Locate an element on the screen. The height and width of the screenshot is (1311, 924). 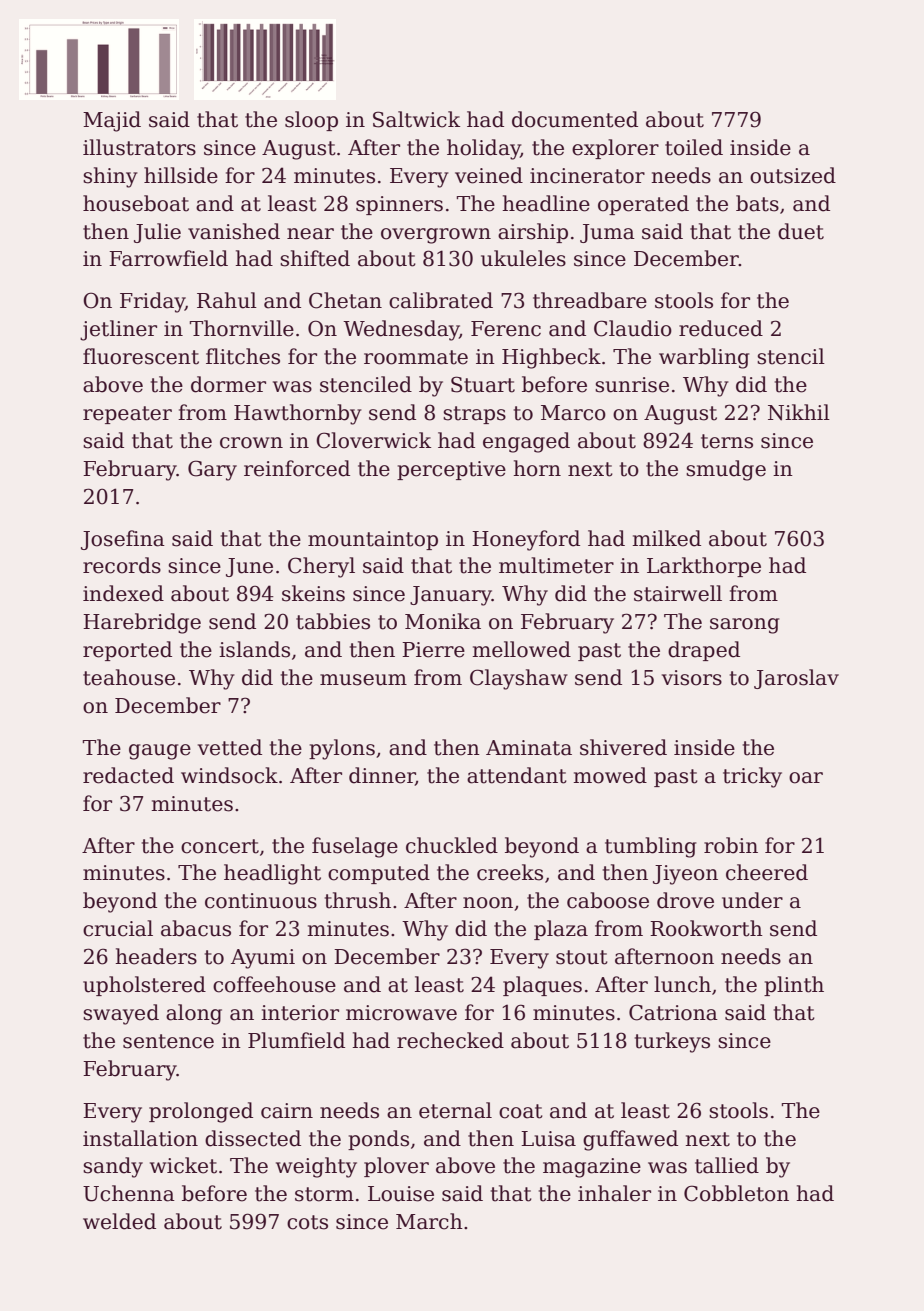
prolonged is located at coordinates (201, 1112).
